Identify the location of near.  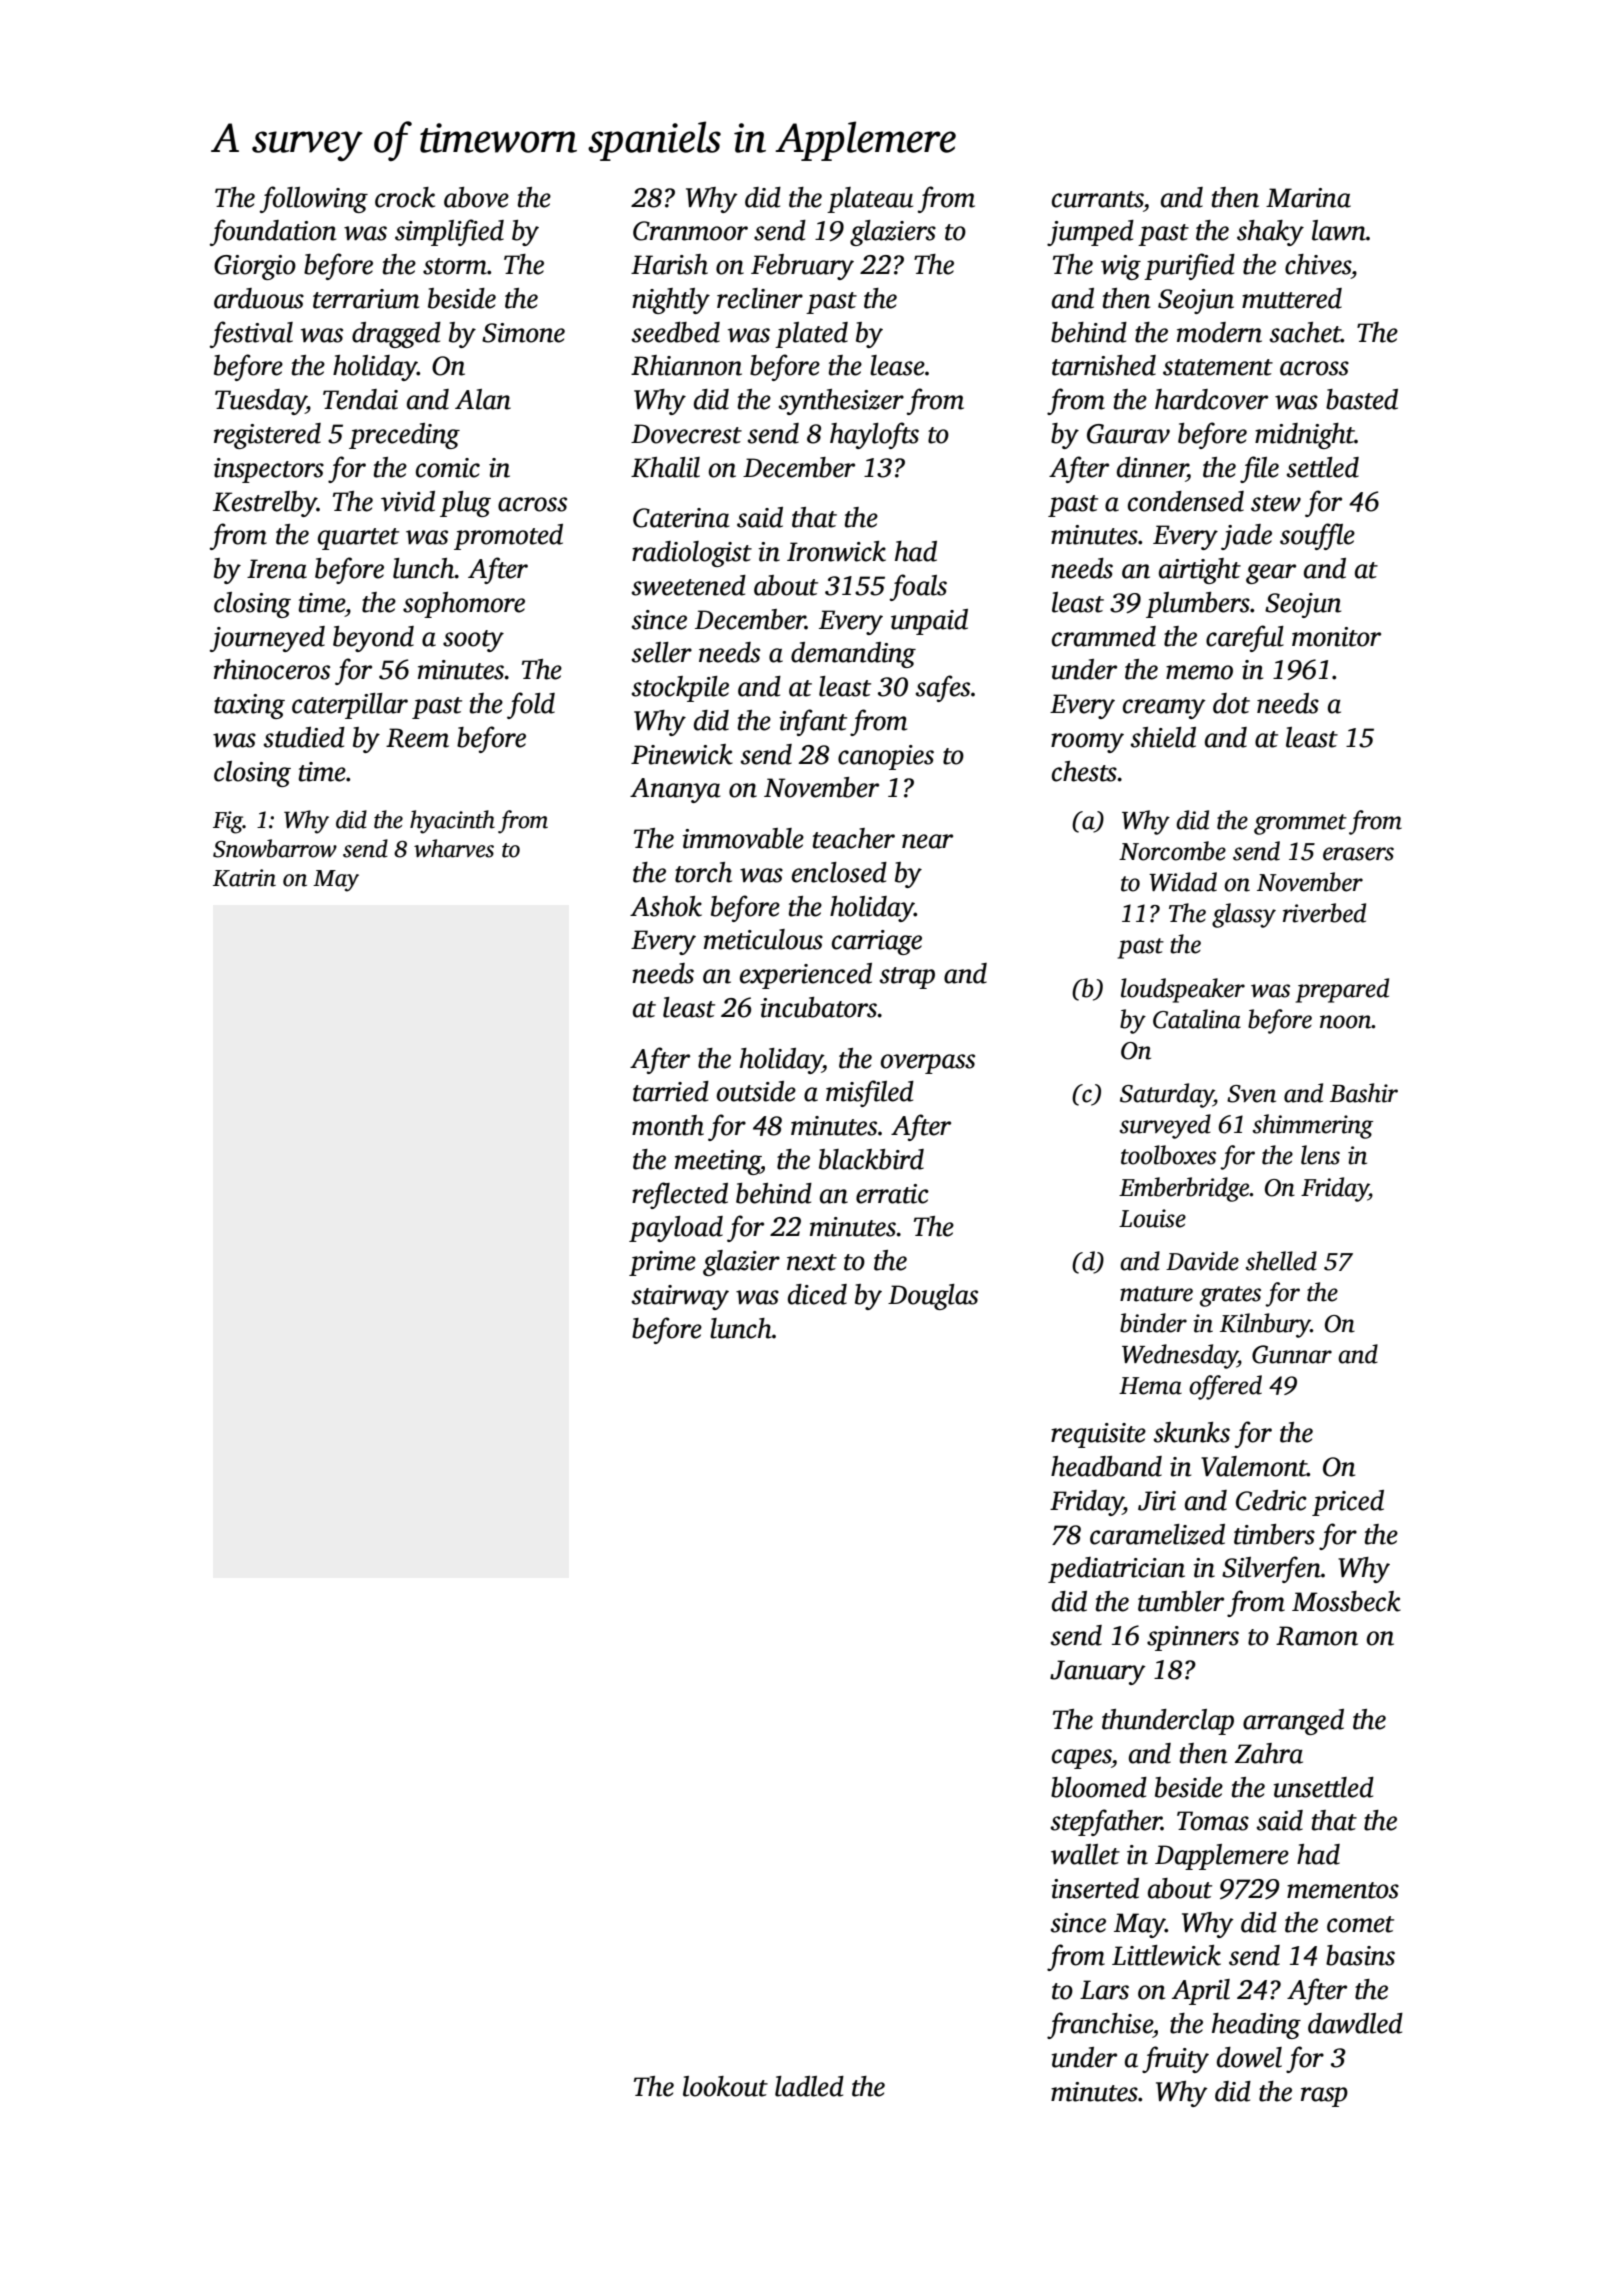
(927, 841).
